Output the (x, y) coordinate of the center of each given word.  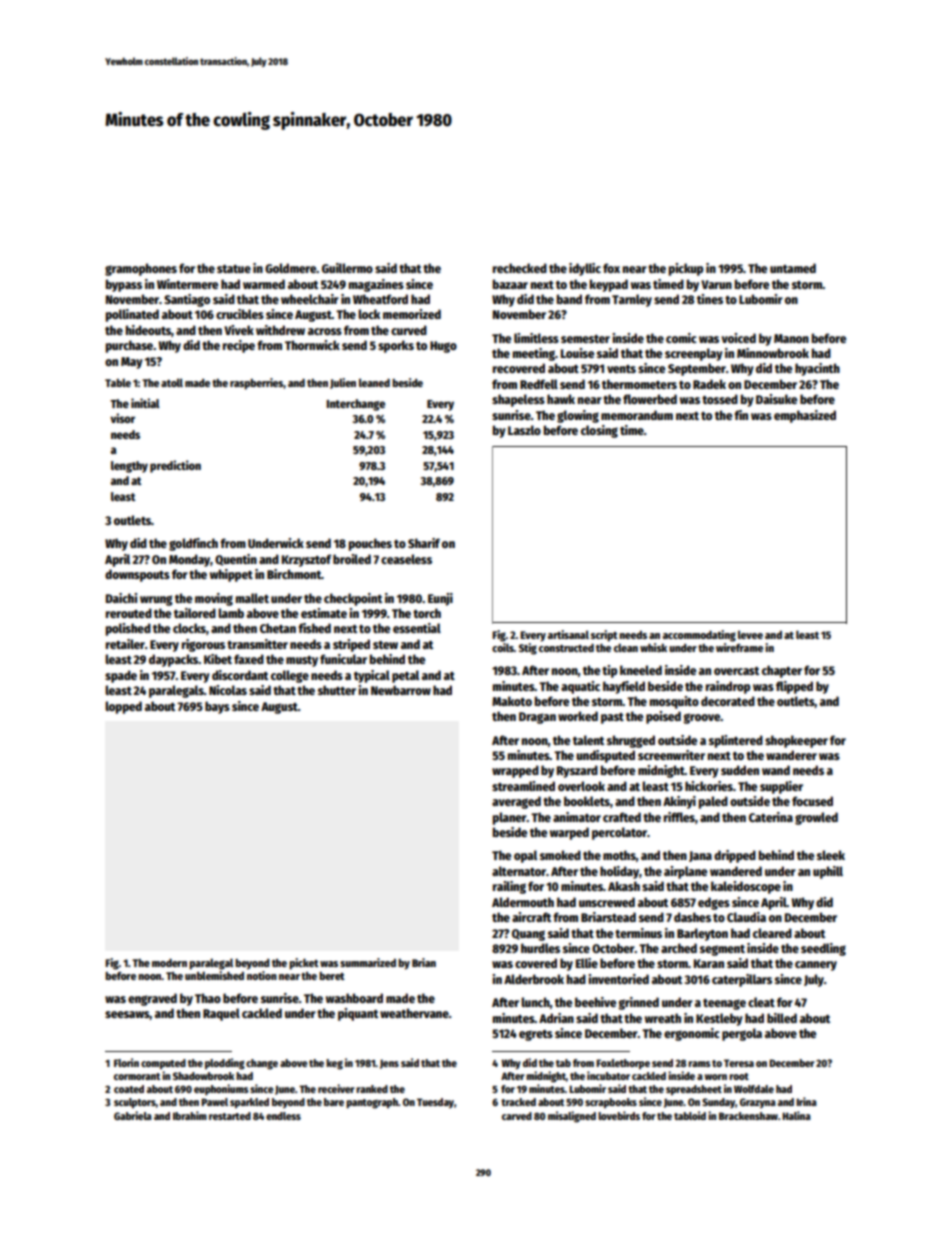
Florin (126, 1062)
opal (525, 856)
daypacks (173, 660)
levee (750, 634)
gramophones (141, 269)
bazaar (510, 284)
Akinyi (679, 802)
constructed (566, 648)
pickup (686, 269)
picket (304, 964)
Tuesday (435, 1103)
